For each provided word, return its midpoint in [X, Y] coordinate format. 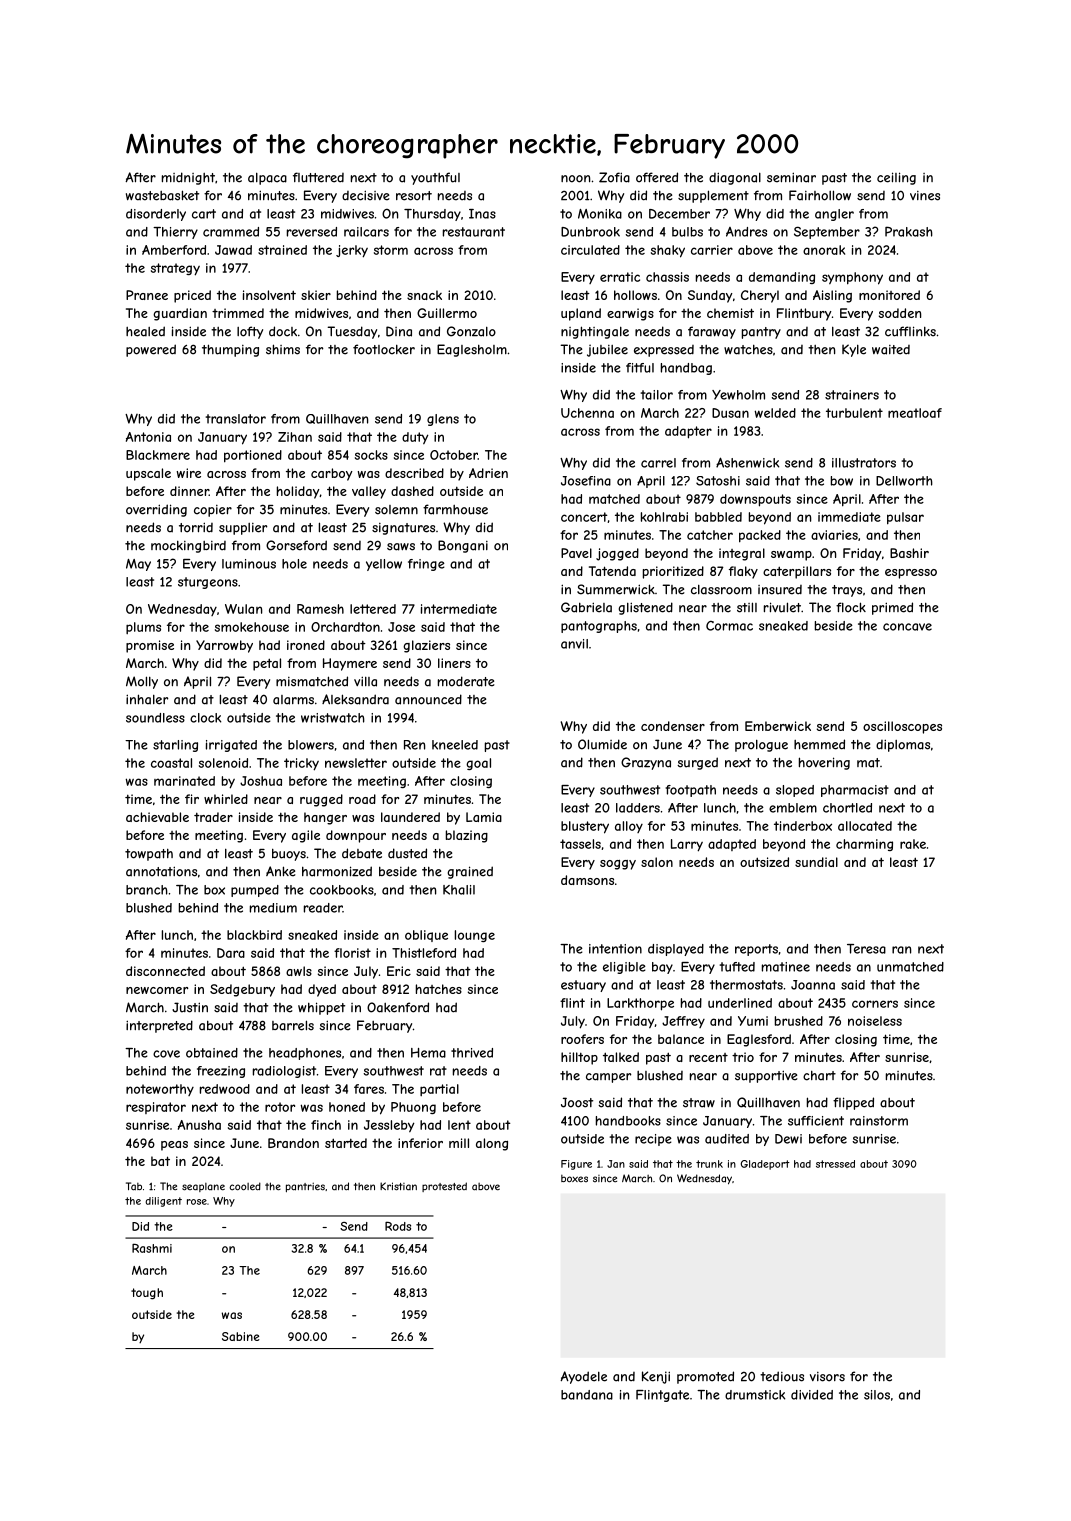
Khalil [459, 890]
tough [147, 1294]
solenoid [223, 763]
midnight [188, 178]
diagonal [735, 178]
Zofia [614, 177]
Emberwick [778, 726]
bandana [587, 1395]
